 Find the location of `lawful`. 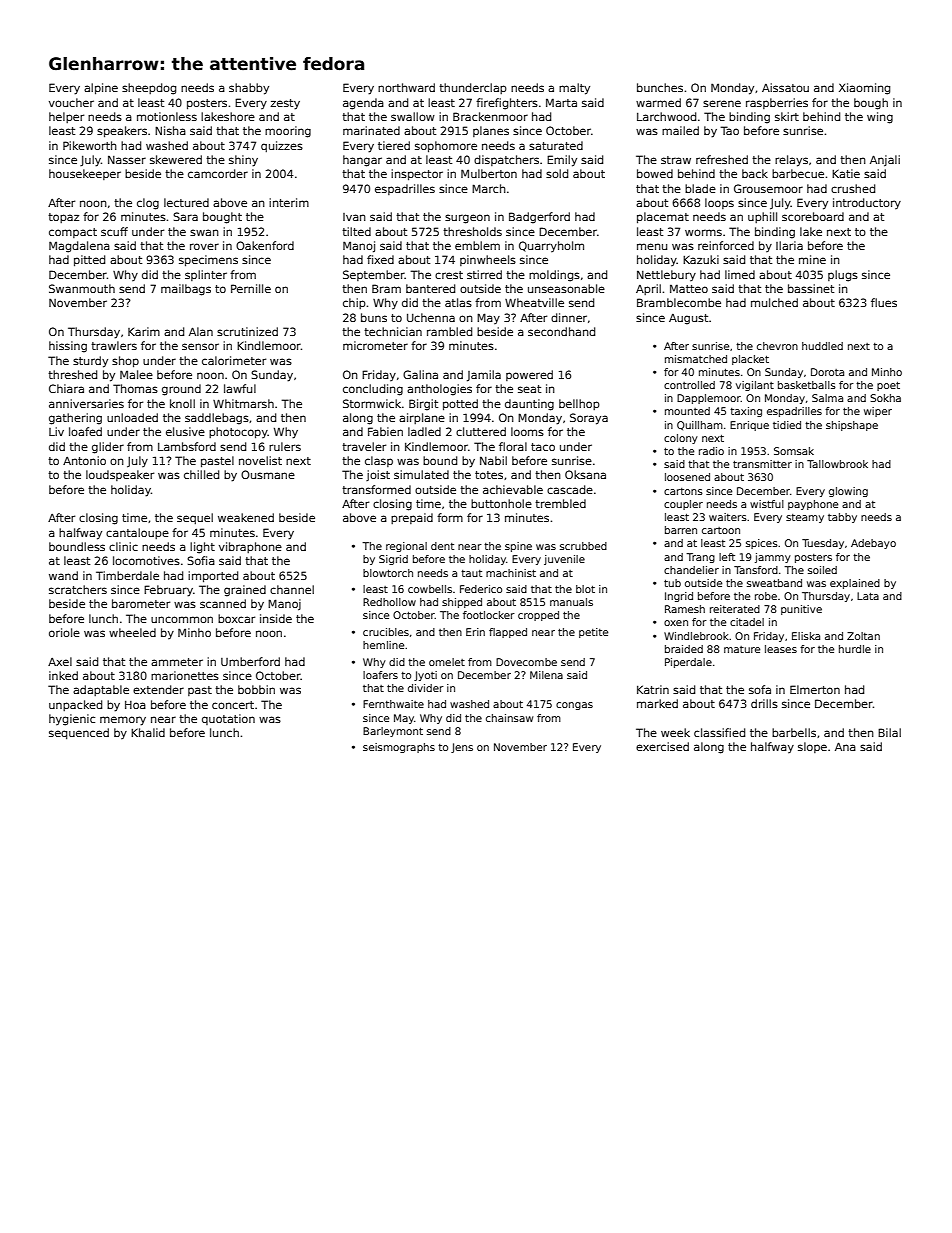

lawful is located at coordinates (240, 388).
